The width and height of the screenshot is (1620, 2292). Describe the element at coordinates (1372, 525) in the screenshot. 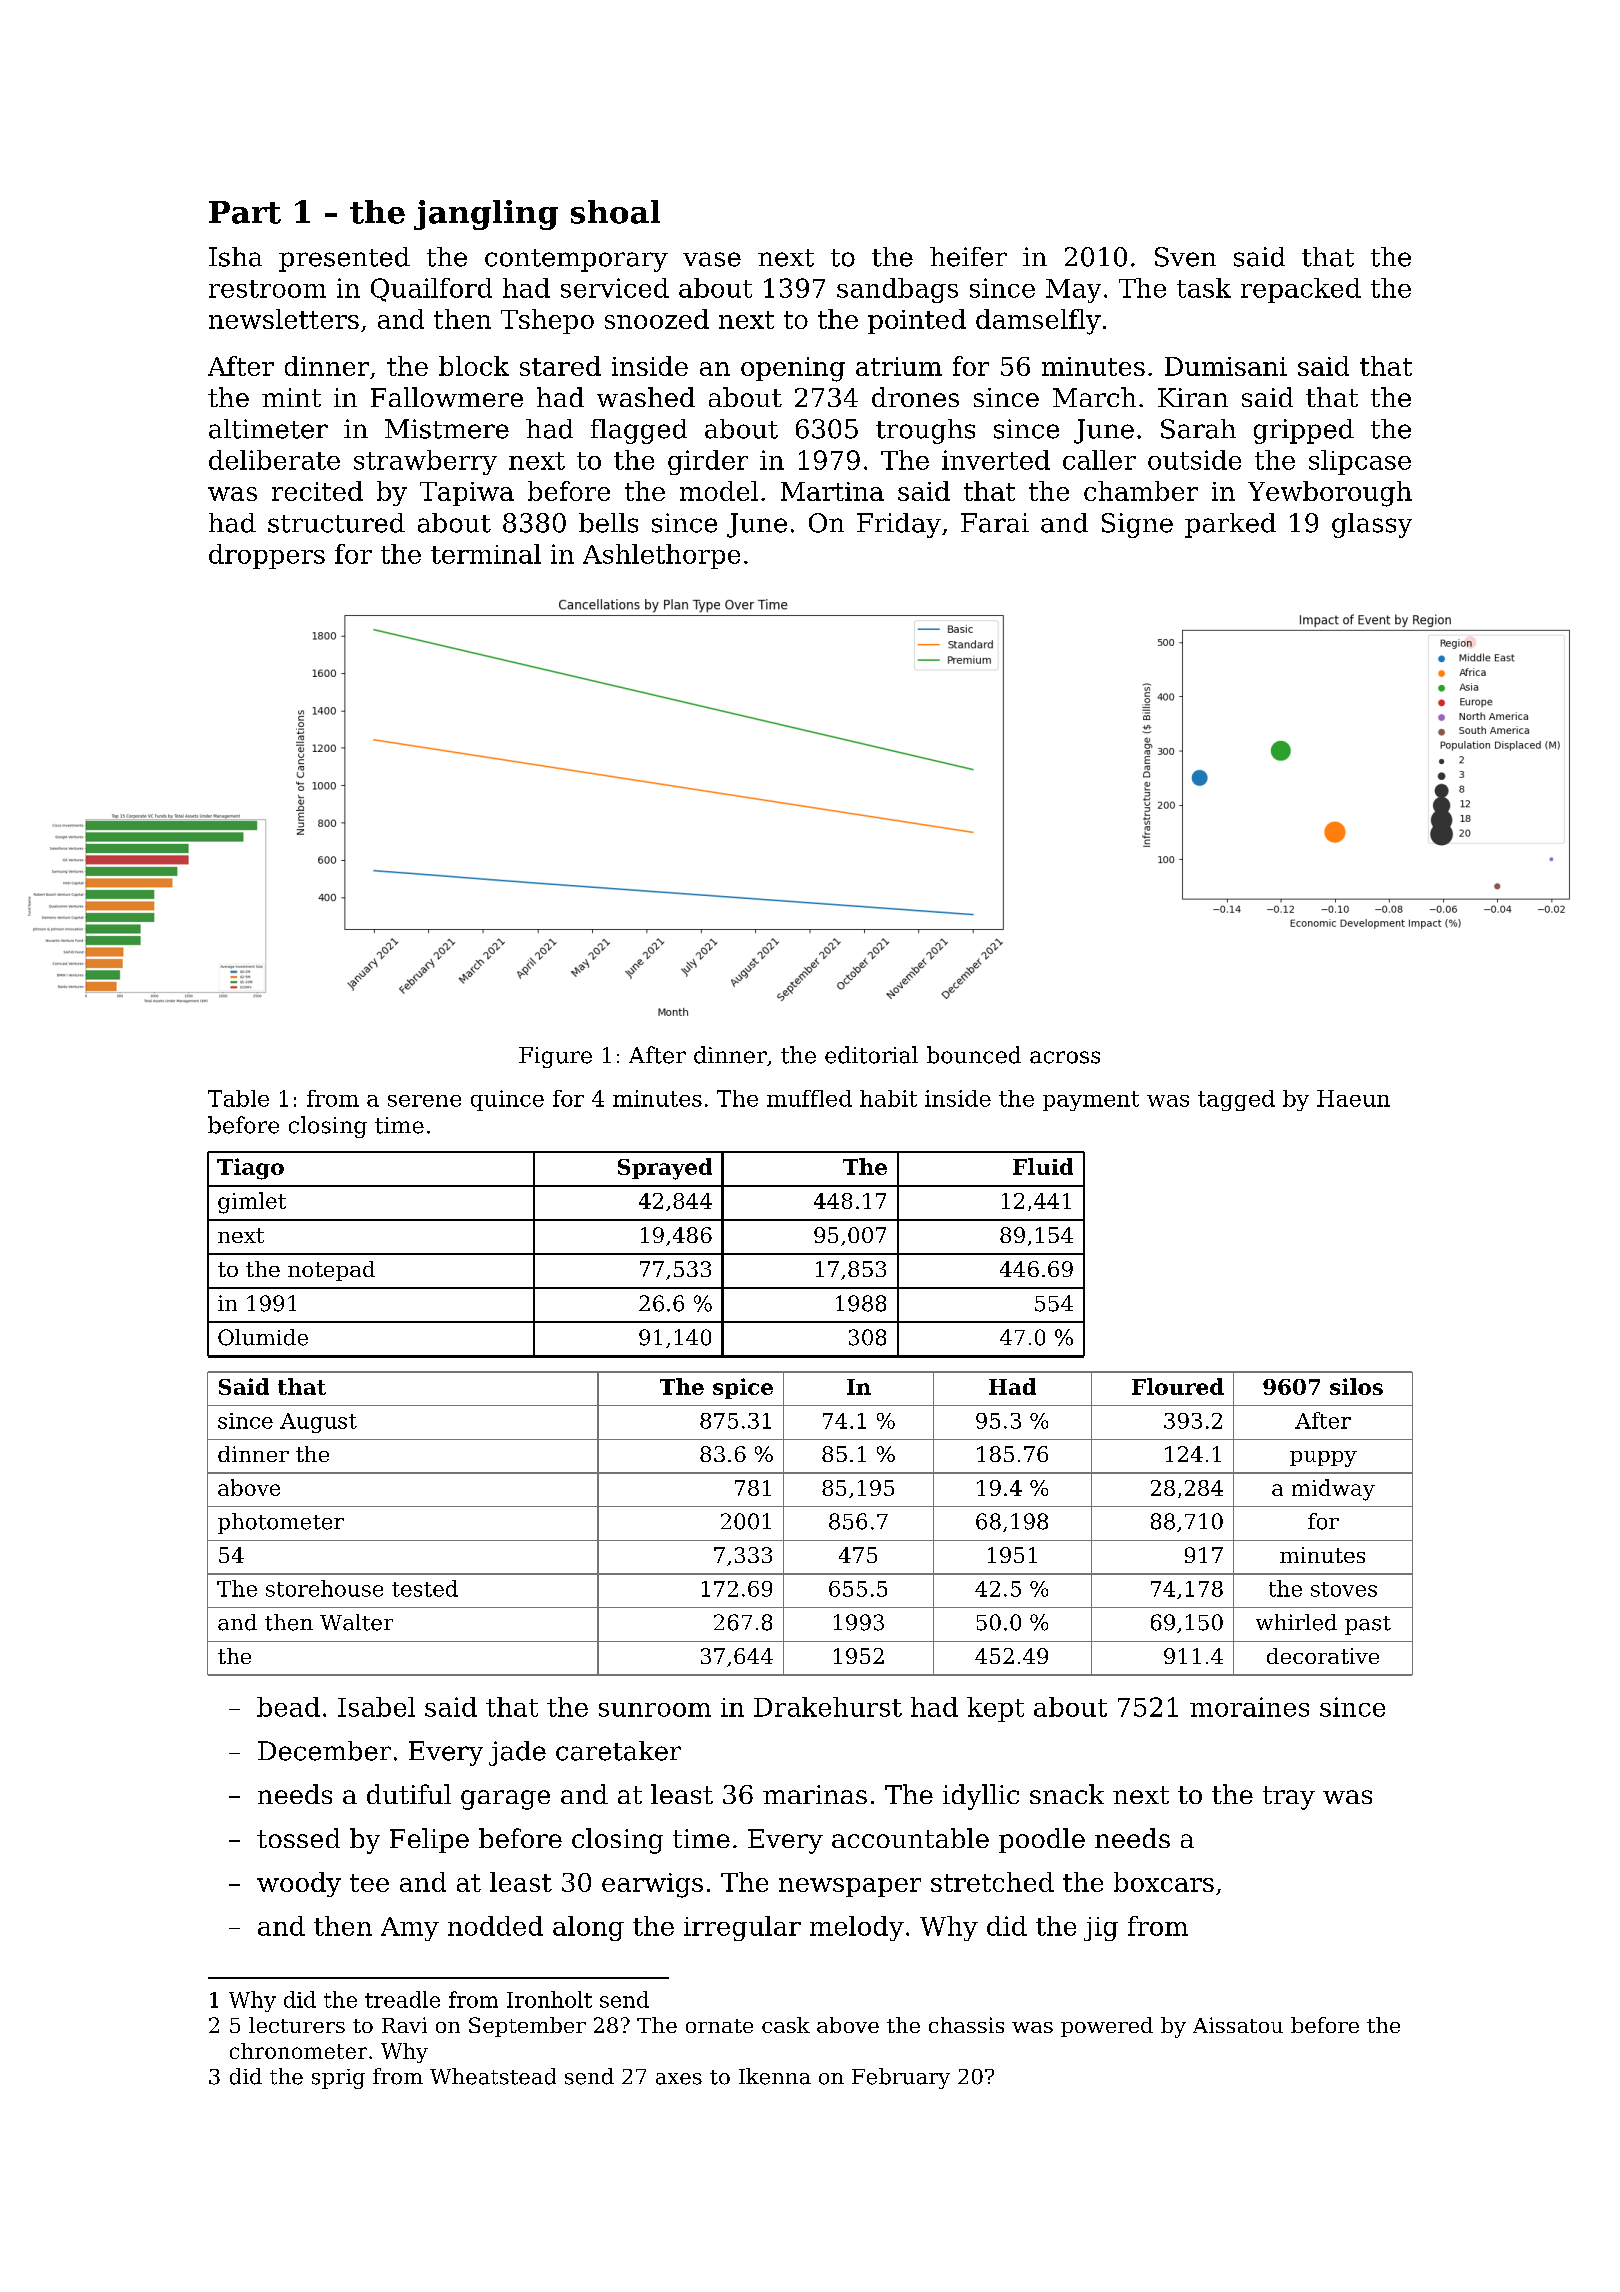

I see `glassy` at that location.
